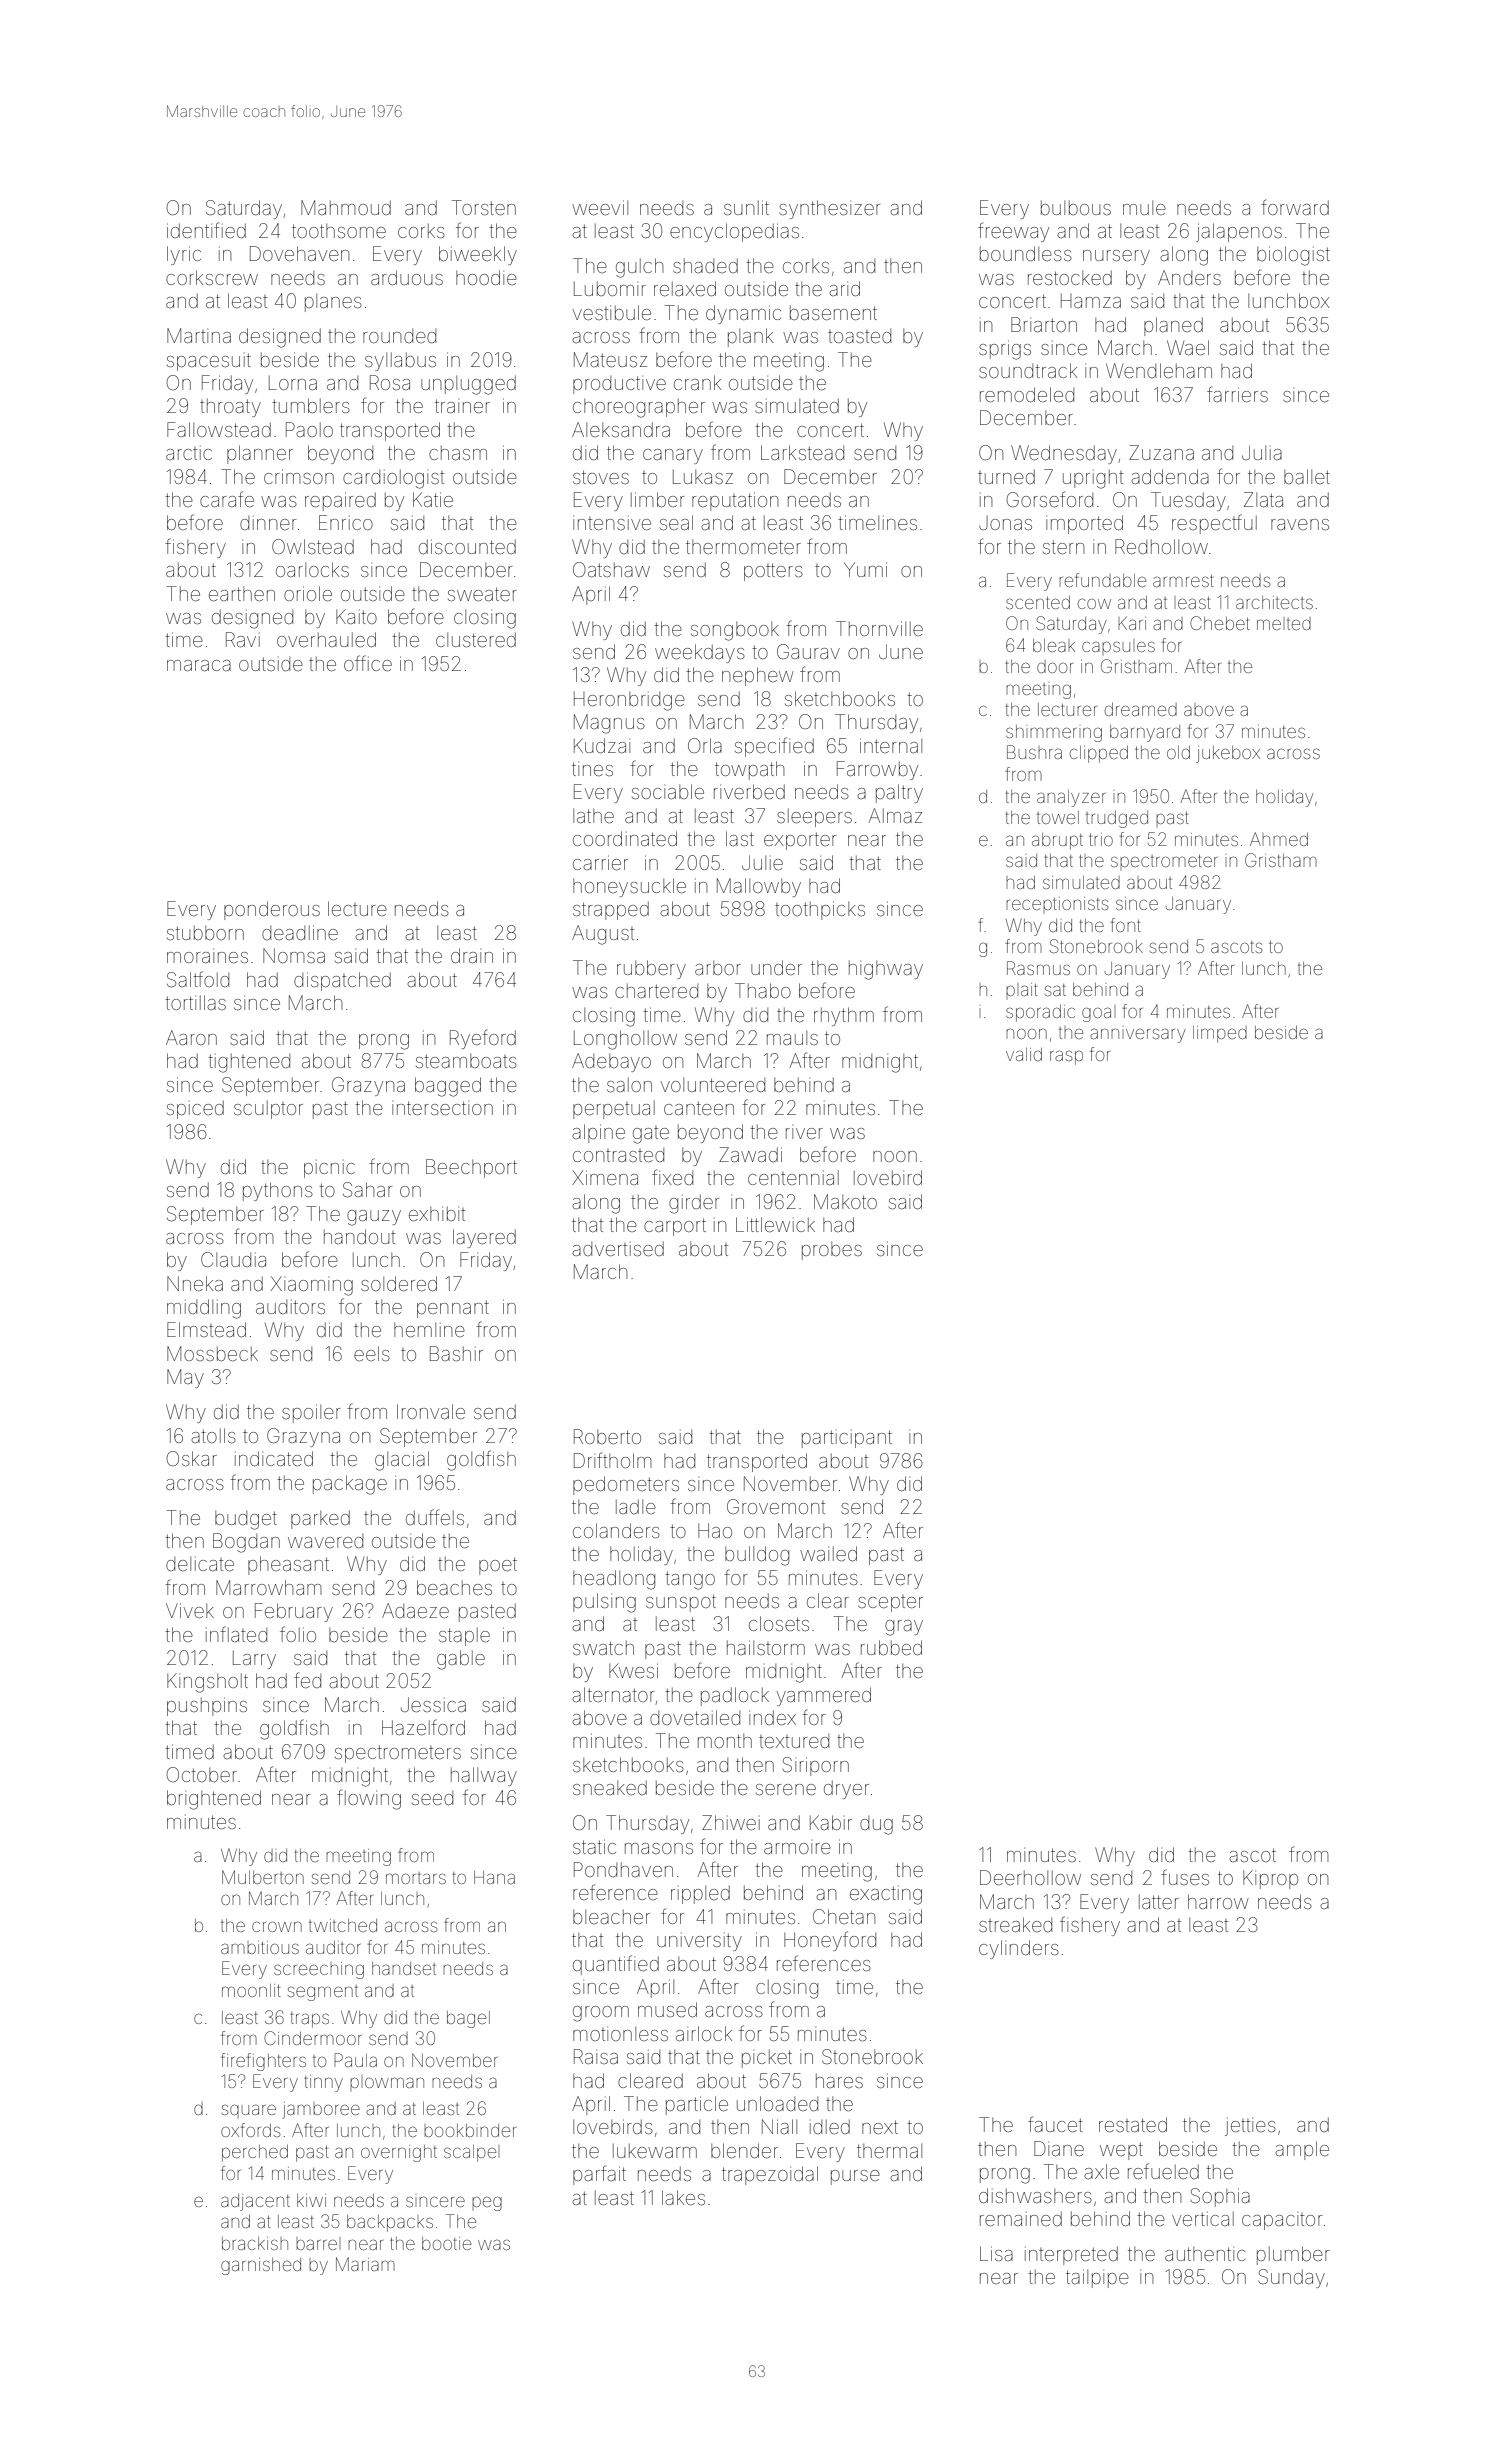 The height and width of the page is (2464, 1496). What do you see at coordinates (845, 1201) in the page?
I see `Makoto` at bounding box center [845, 1201].
